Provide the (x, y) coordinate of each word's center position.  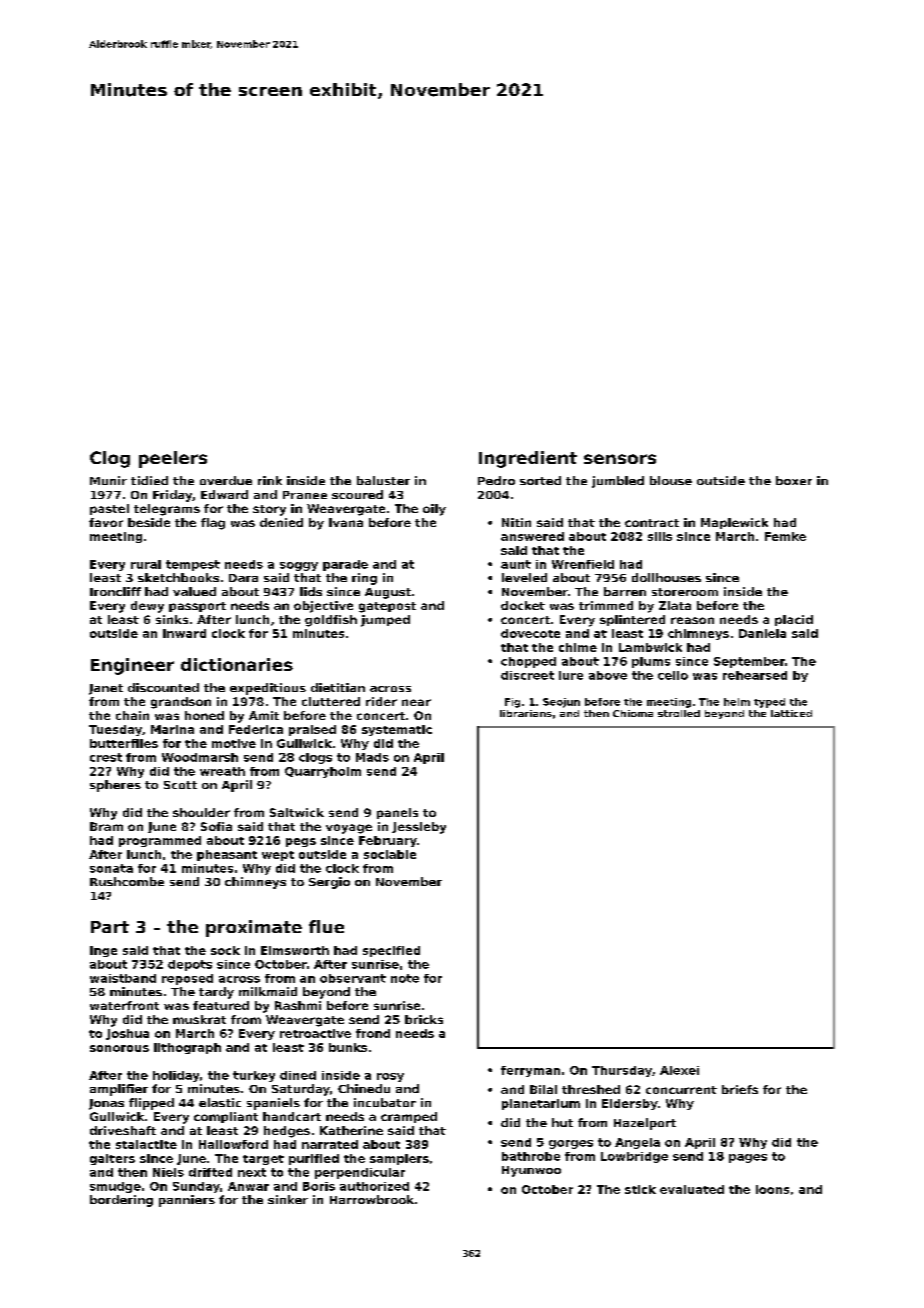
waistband (123, 978)
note (405, 978)
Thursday (622, 1071)
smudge (115, 1187)
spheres (115, 786)
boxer (794, 480)
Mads (372, 757)
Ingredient (528, 459)
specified (391, 951)
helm (737, 702)
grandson (181, 703)
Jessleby (419, 828)
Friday (172, 496)
